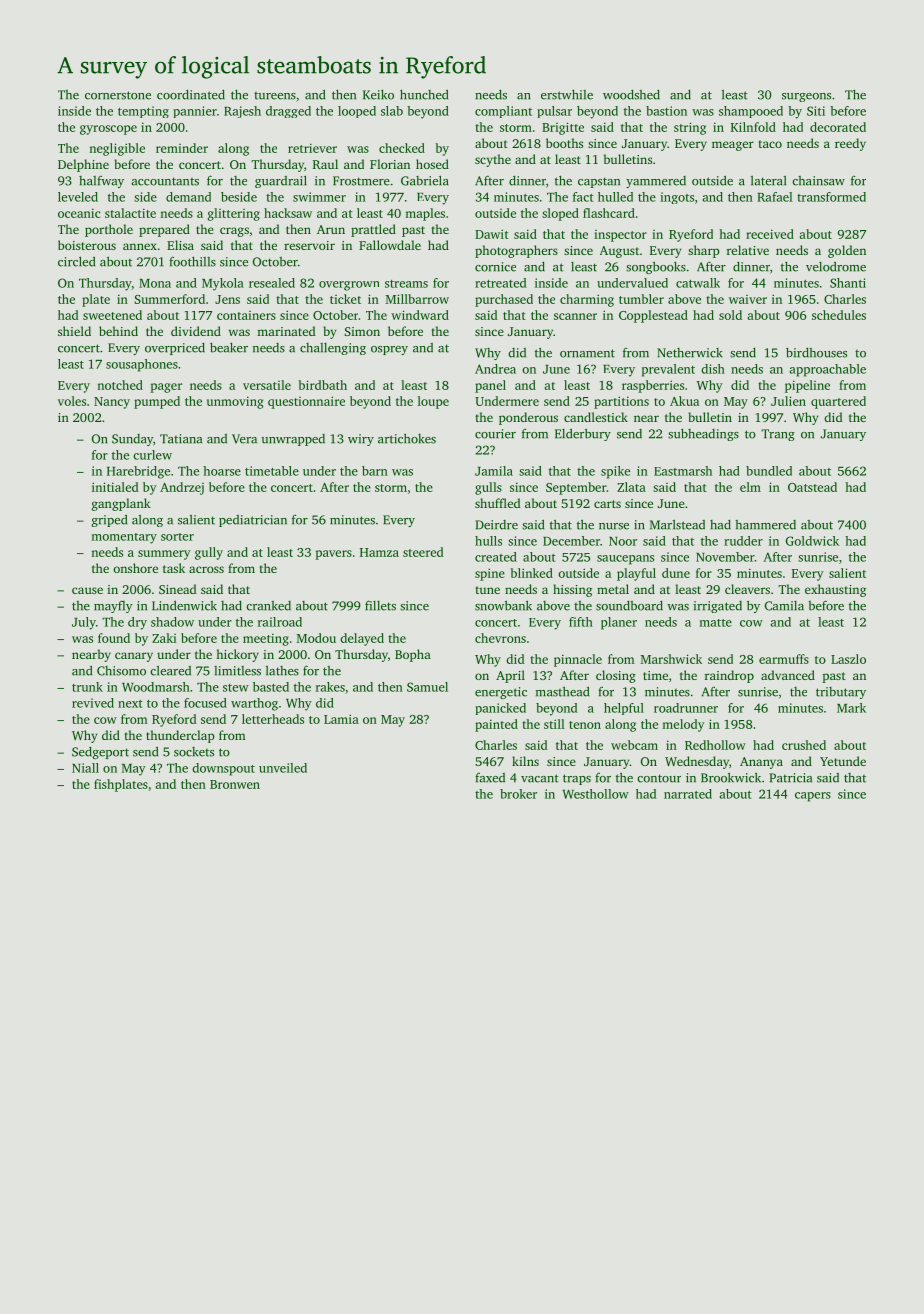 The width and height of the document is (924, 1314). What do you see at coordinates (178, 589) in the document?
I see `Sinead` at bounding box center [178, 589].
